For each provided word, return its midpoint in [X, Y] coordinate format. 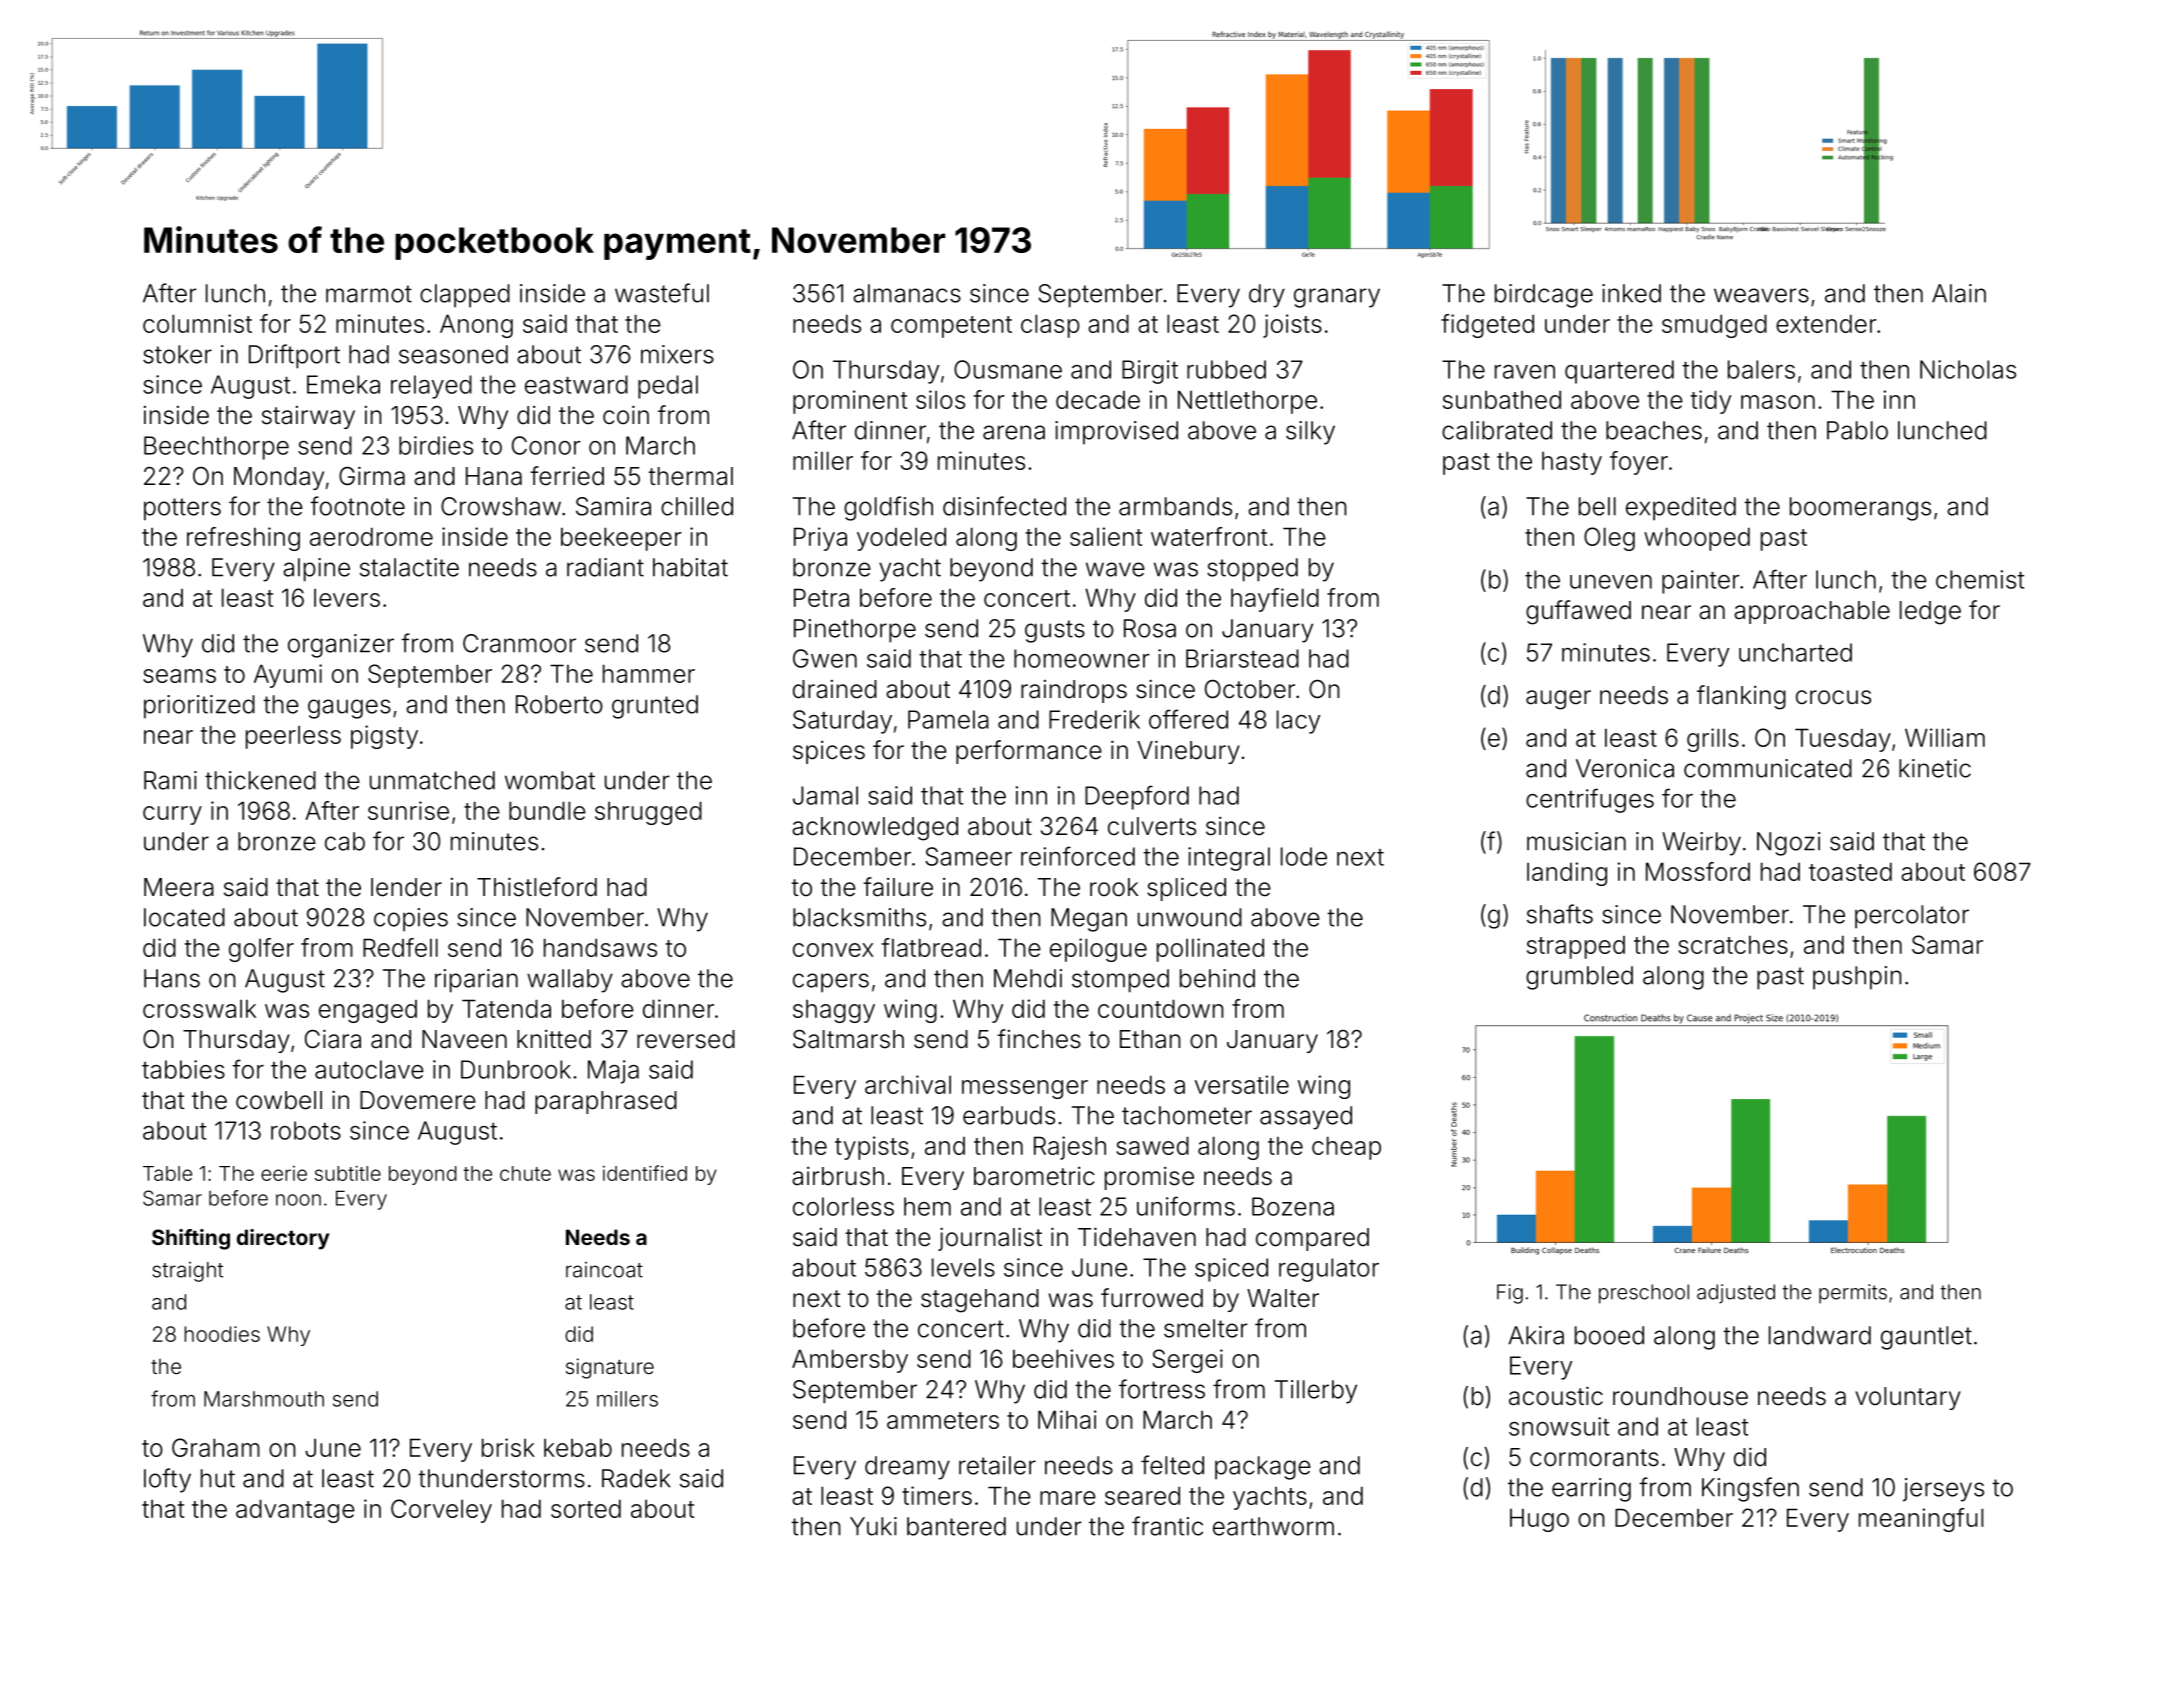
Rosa [1150, 628]
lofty [167, 1480]
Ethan [1150, 1039]
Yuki [873, 1526]
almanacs [907, 293]
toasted [1850, 871]
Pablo [1857, 430]
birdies [436, 445]
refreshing [243, 539]
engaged [368, 1011]
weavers [1761, 295]
